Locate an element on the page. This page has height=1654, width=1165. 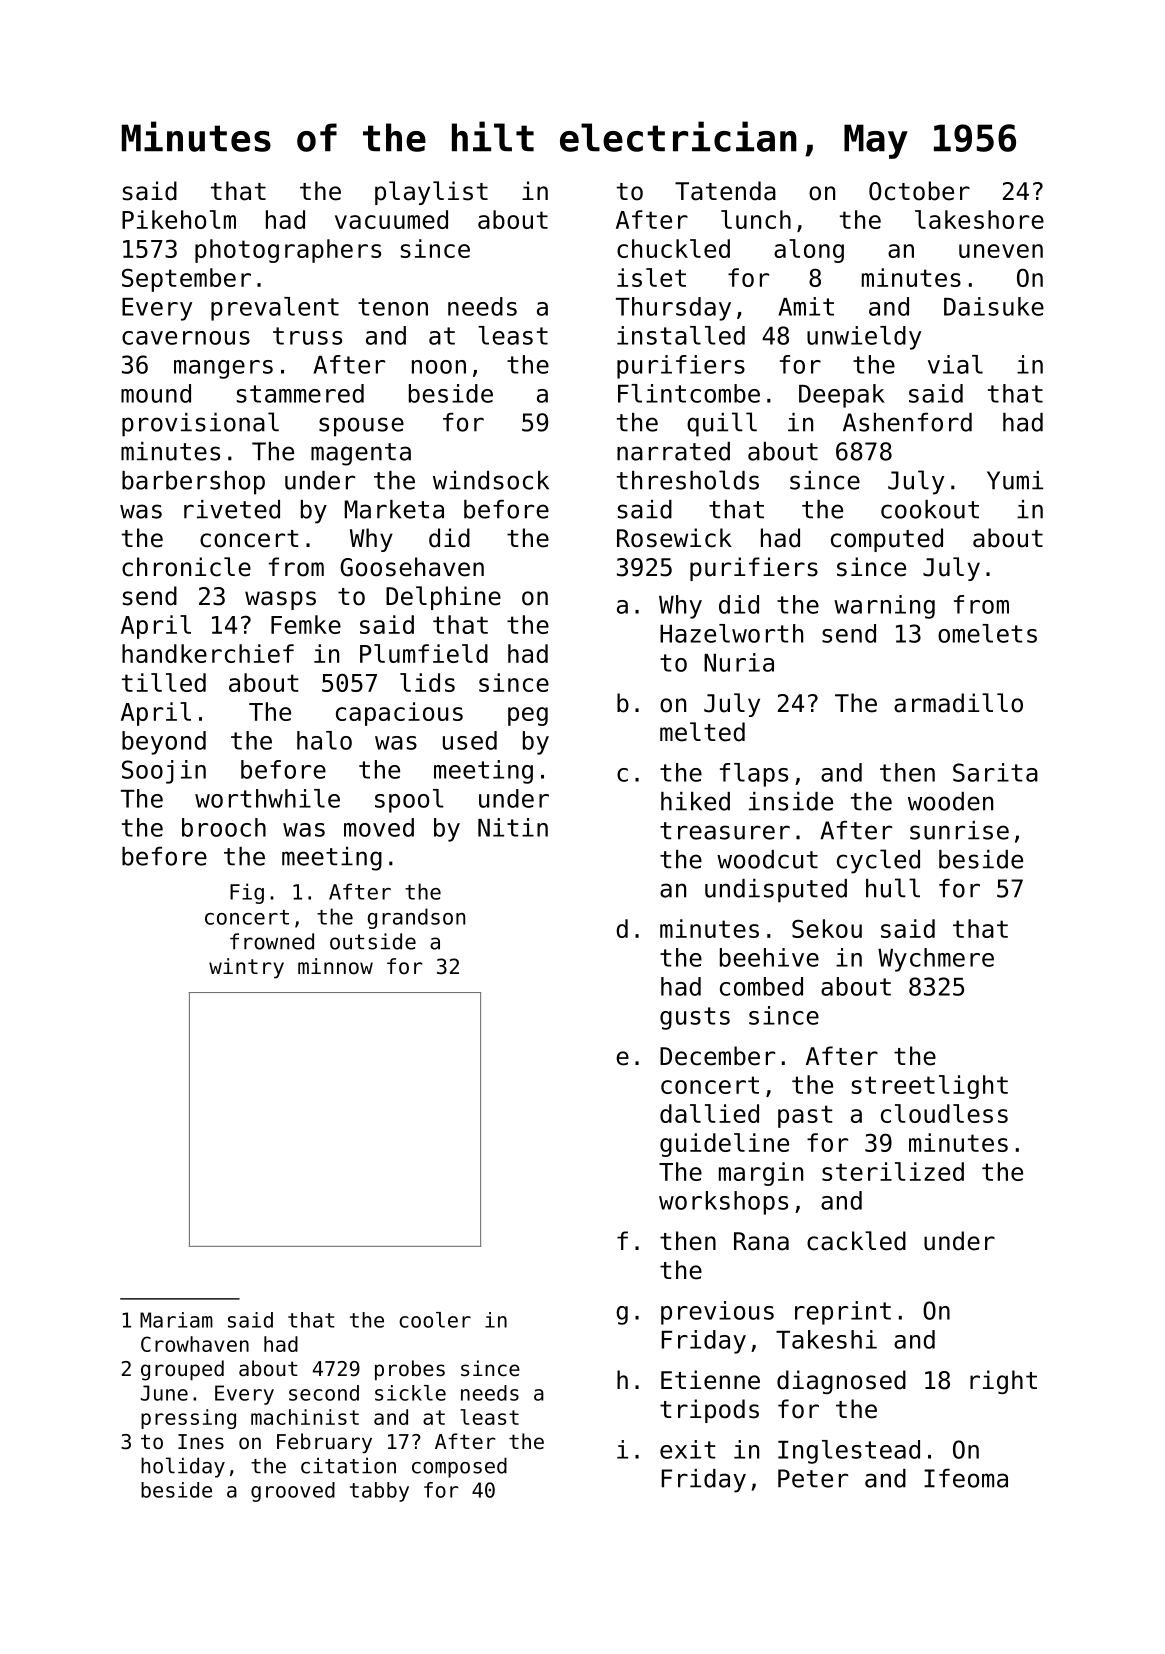
photographers is located at coordinates (288, 251).
